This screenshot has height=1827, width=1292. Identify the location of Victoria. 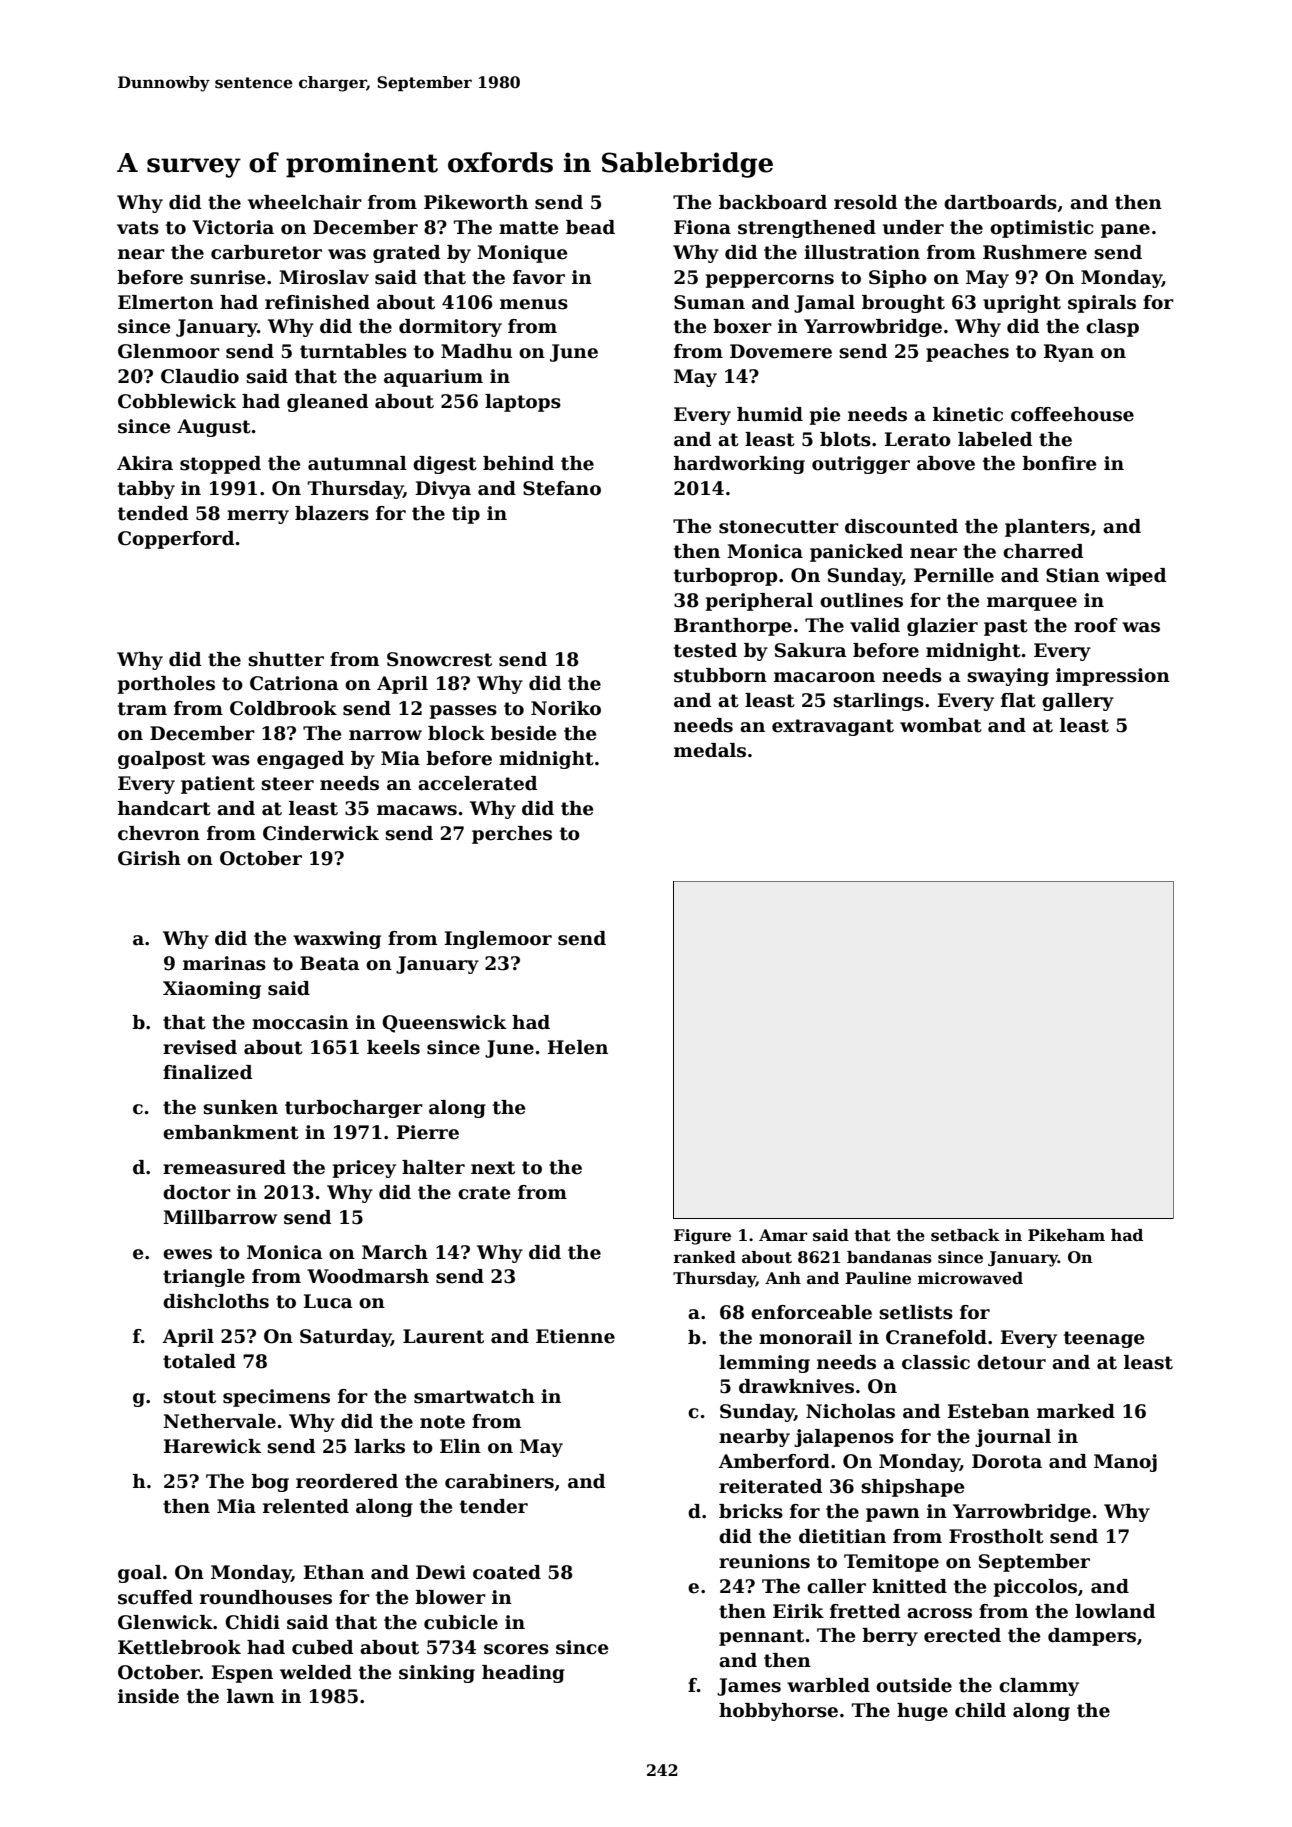
(233, 227).
